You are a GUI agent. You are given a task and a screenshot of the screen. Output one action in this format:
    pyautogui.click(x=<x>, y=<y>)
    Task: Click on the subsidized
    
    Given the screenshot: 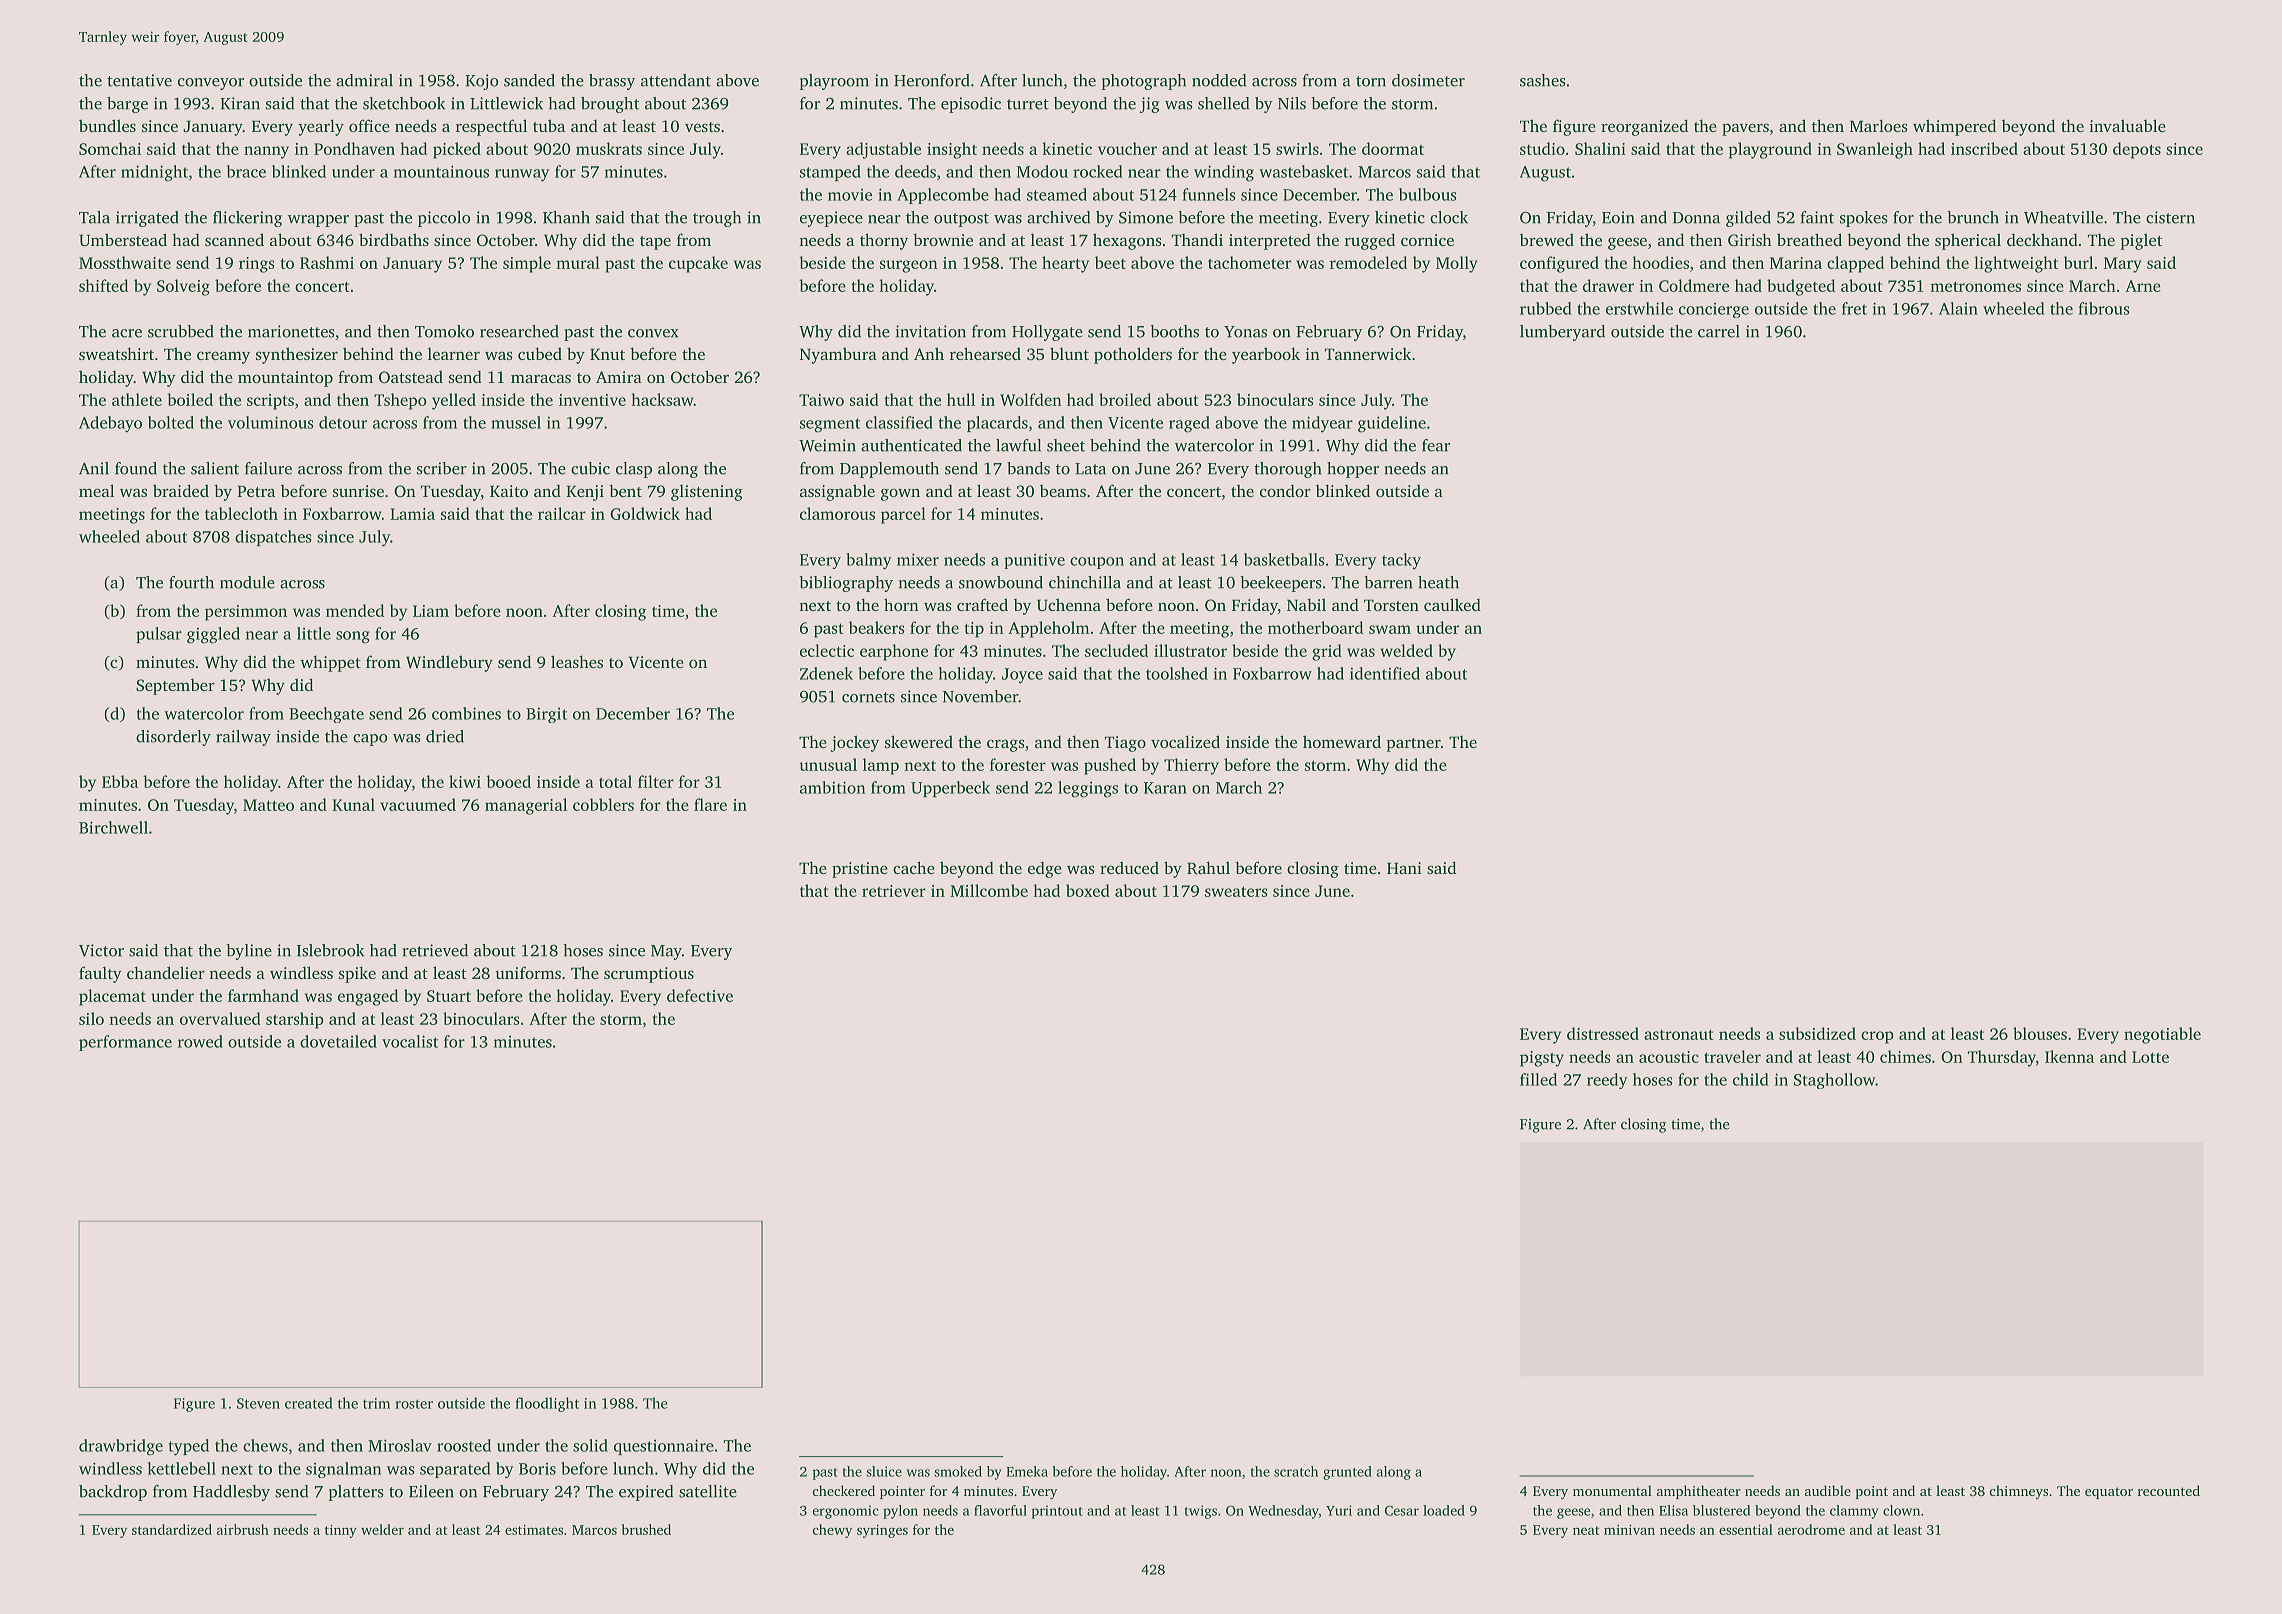 What is the action you would take?
    pyautogui.click(x=1817, y=1033)
